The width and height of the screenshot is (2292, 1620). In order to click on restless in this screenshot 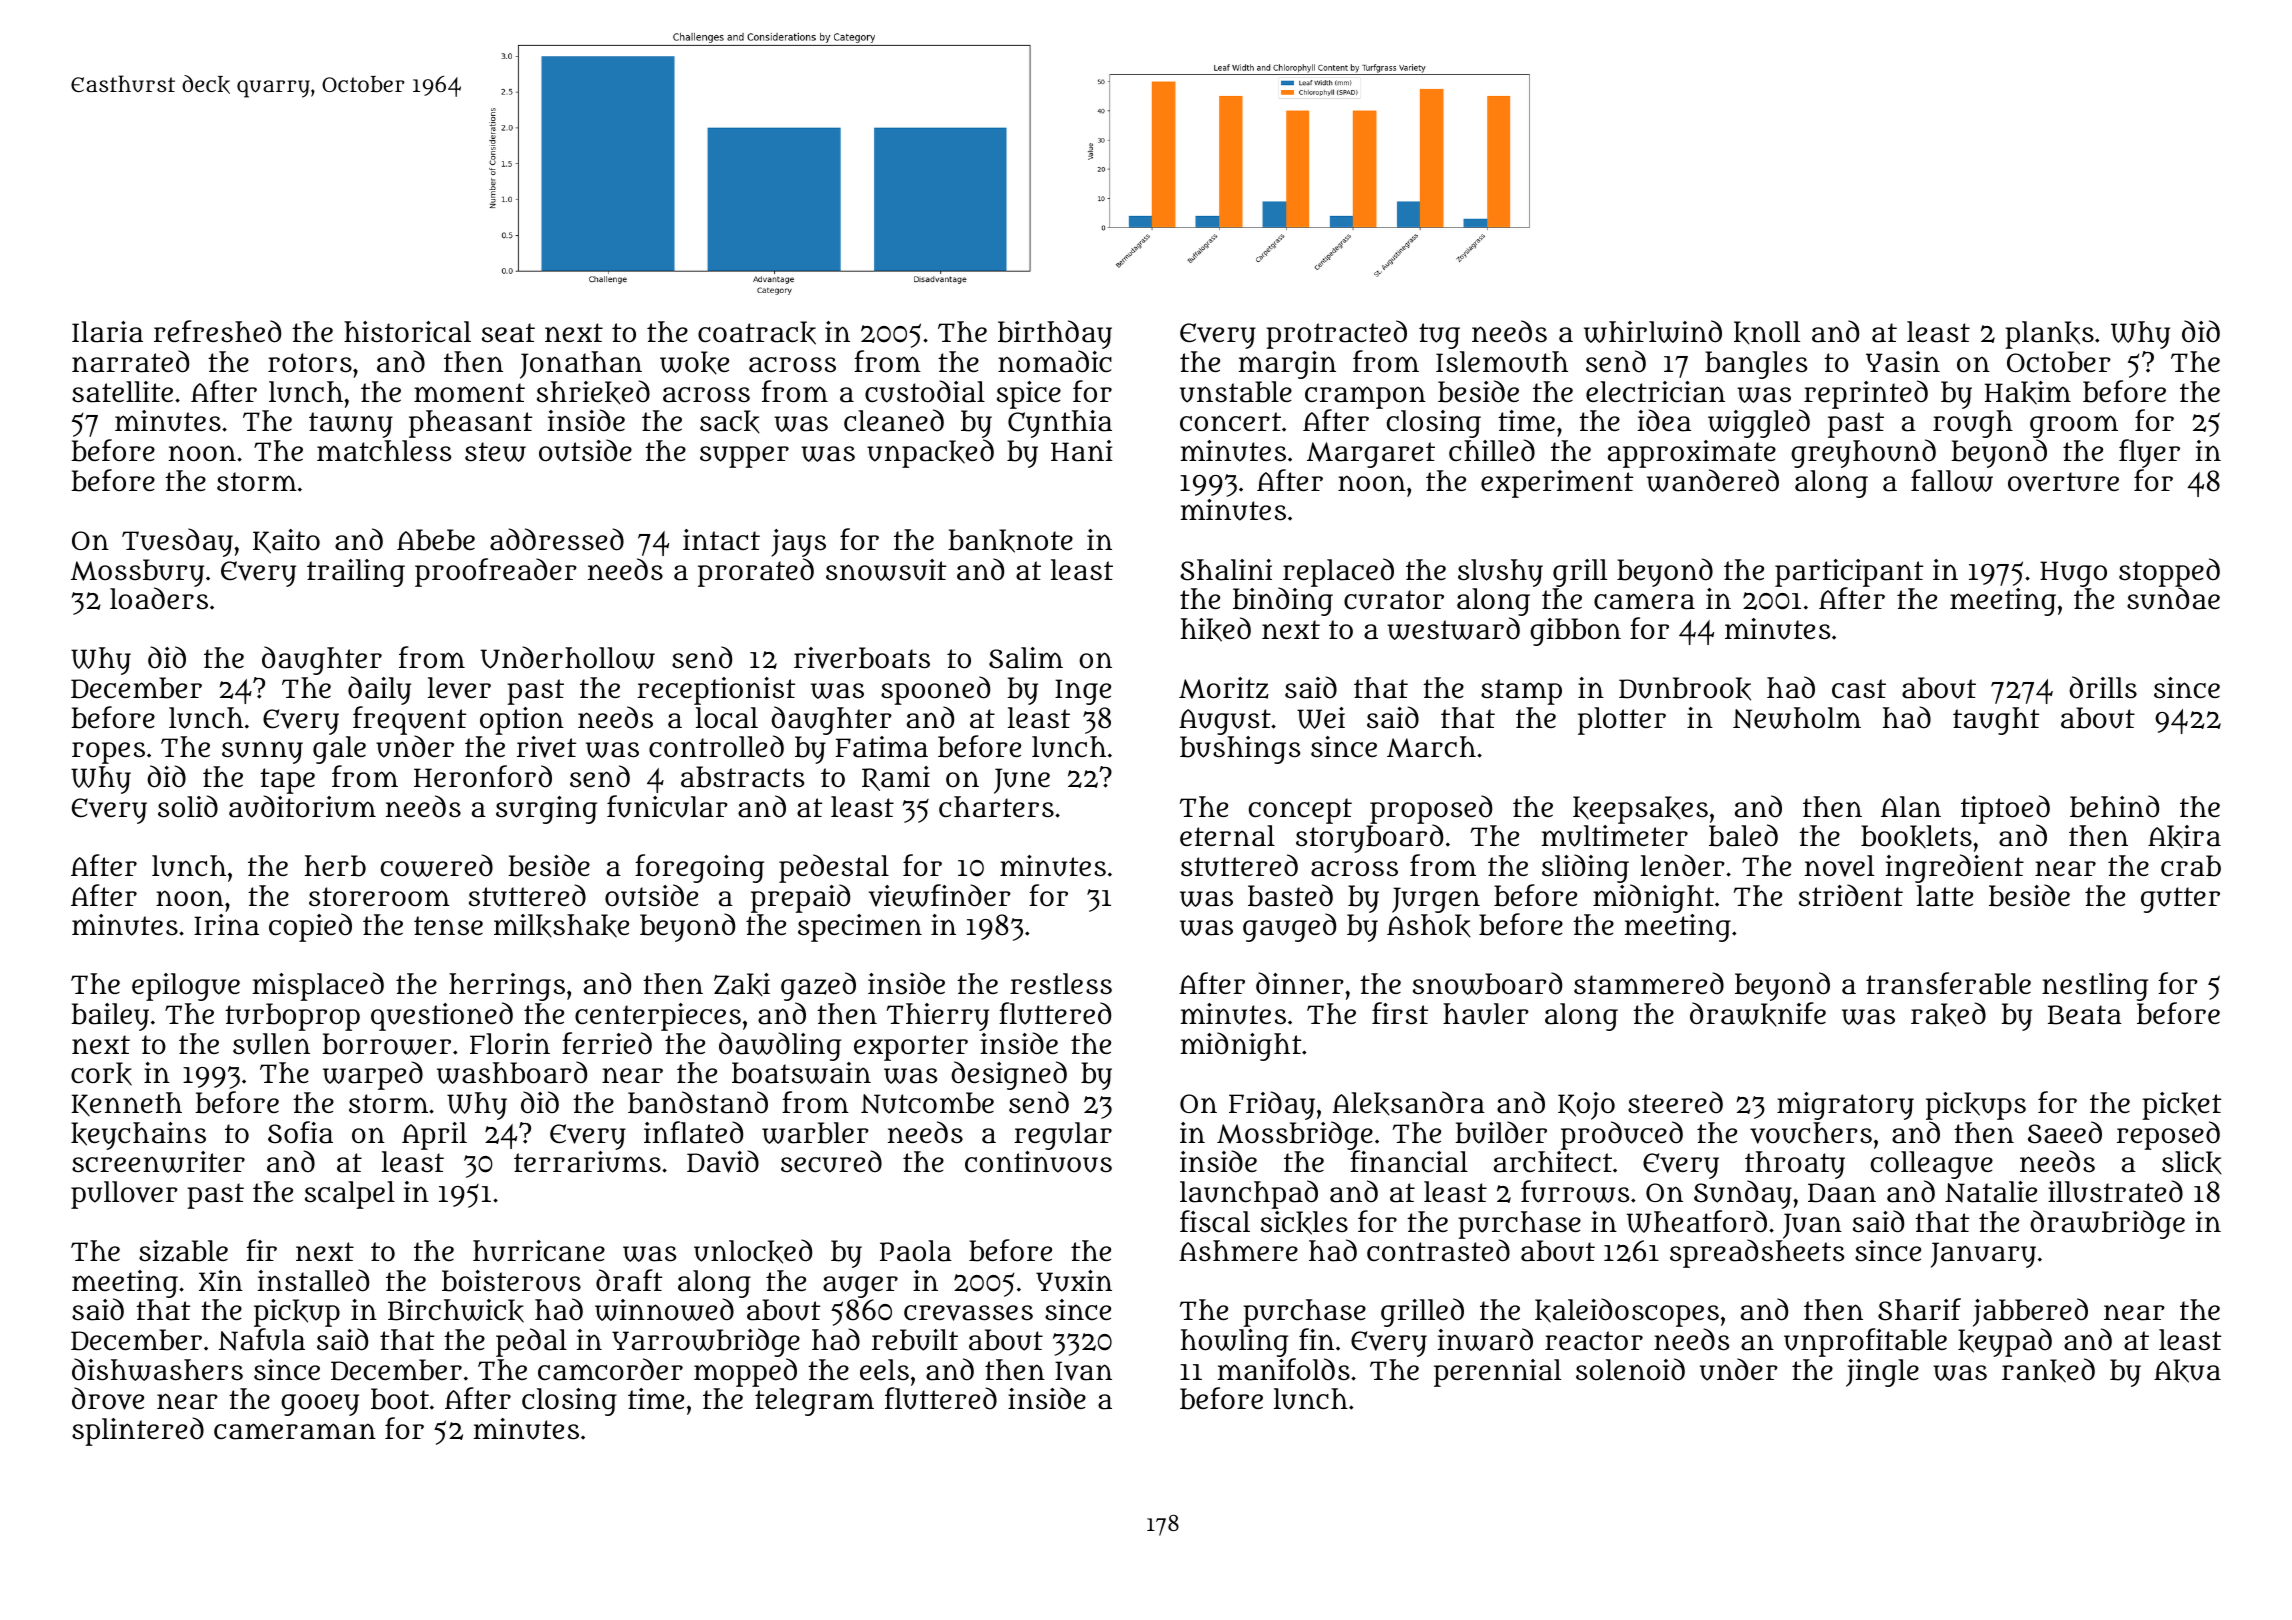, I will do `click(1061, 984)`.
